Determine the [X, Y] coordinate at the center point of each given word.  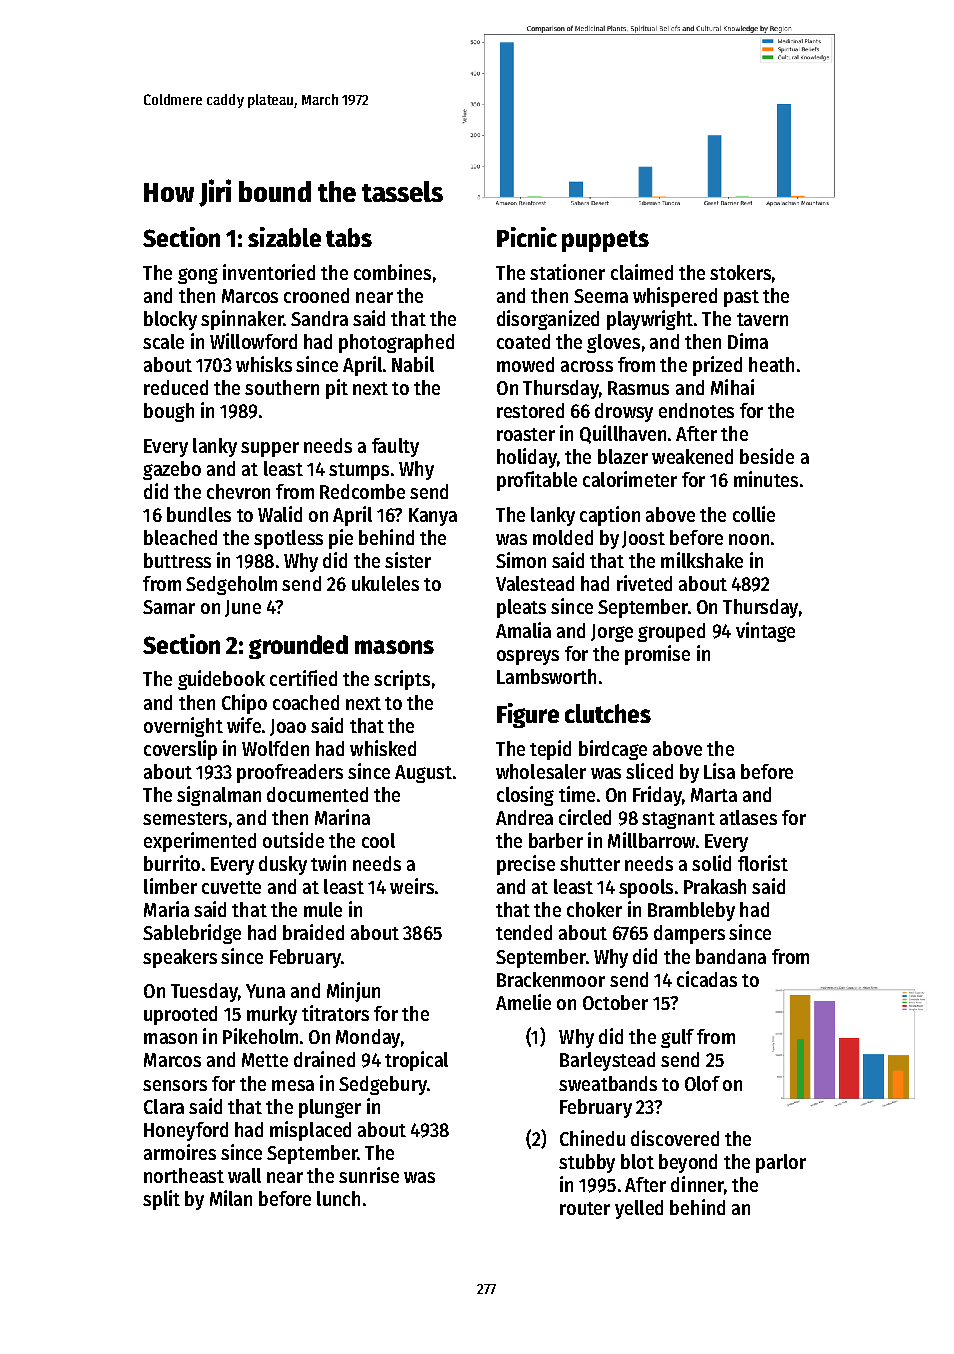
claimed [642, 272]
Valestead [535, 583]
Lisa [719, 771]
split [161, 1200]
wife [244, 725]
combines [392, 272]
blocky [170, 320]
